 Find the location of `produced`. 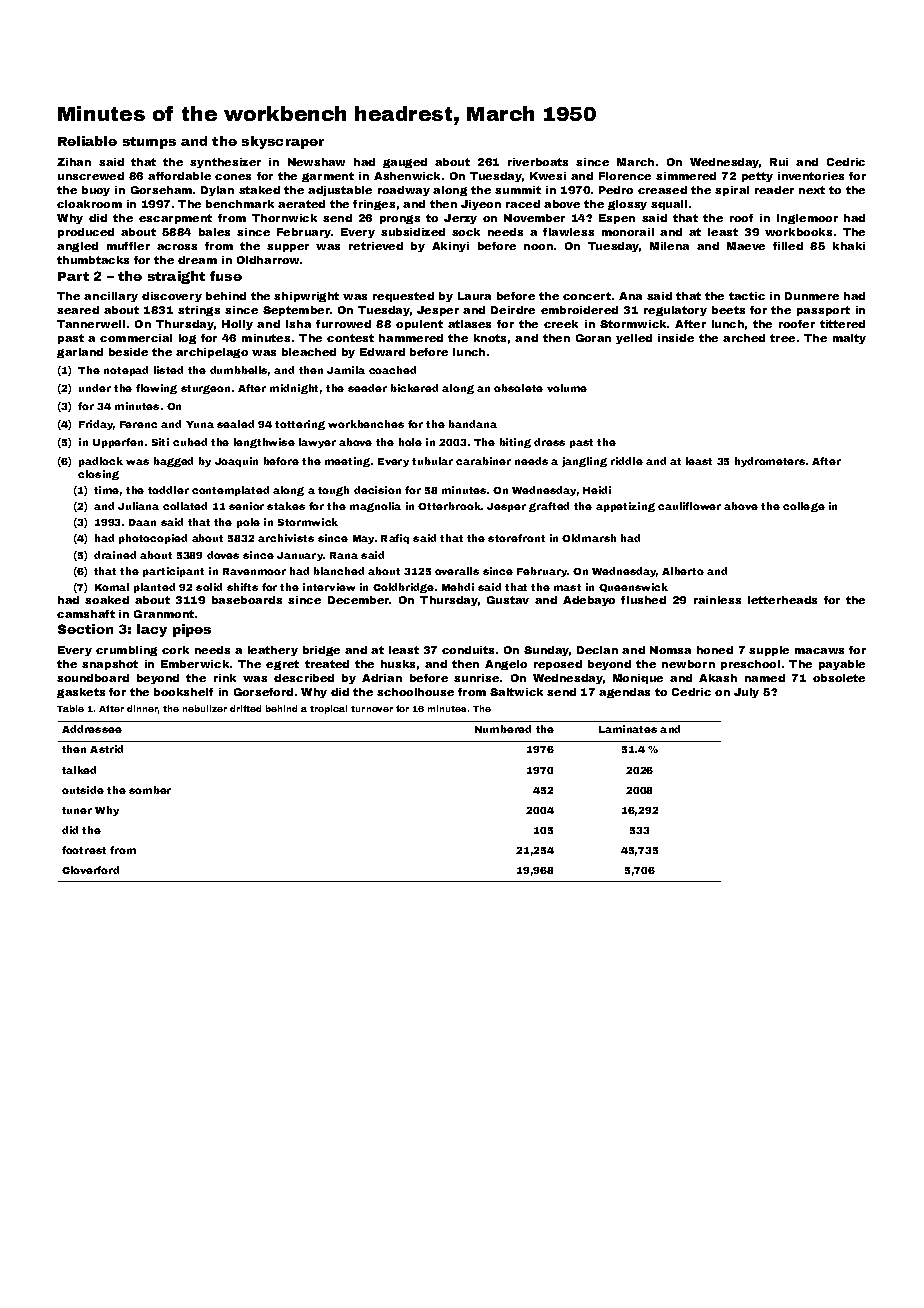

produced is located at coordinates (86, 233).
